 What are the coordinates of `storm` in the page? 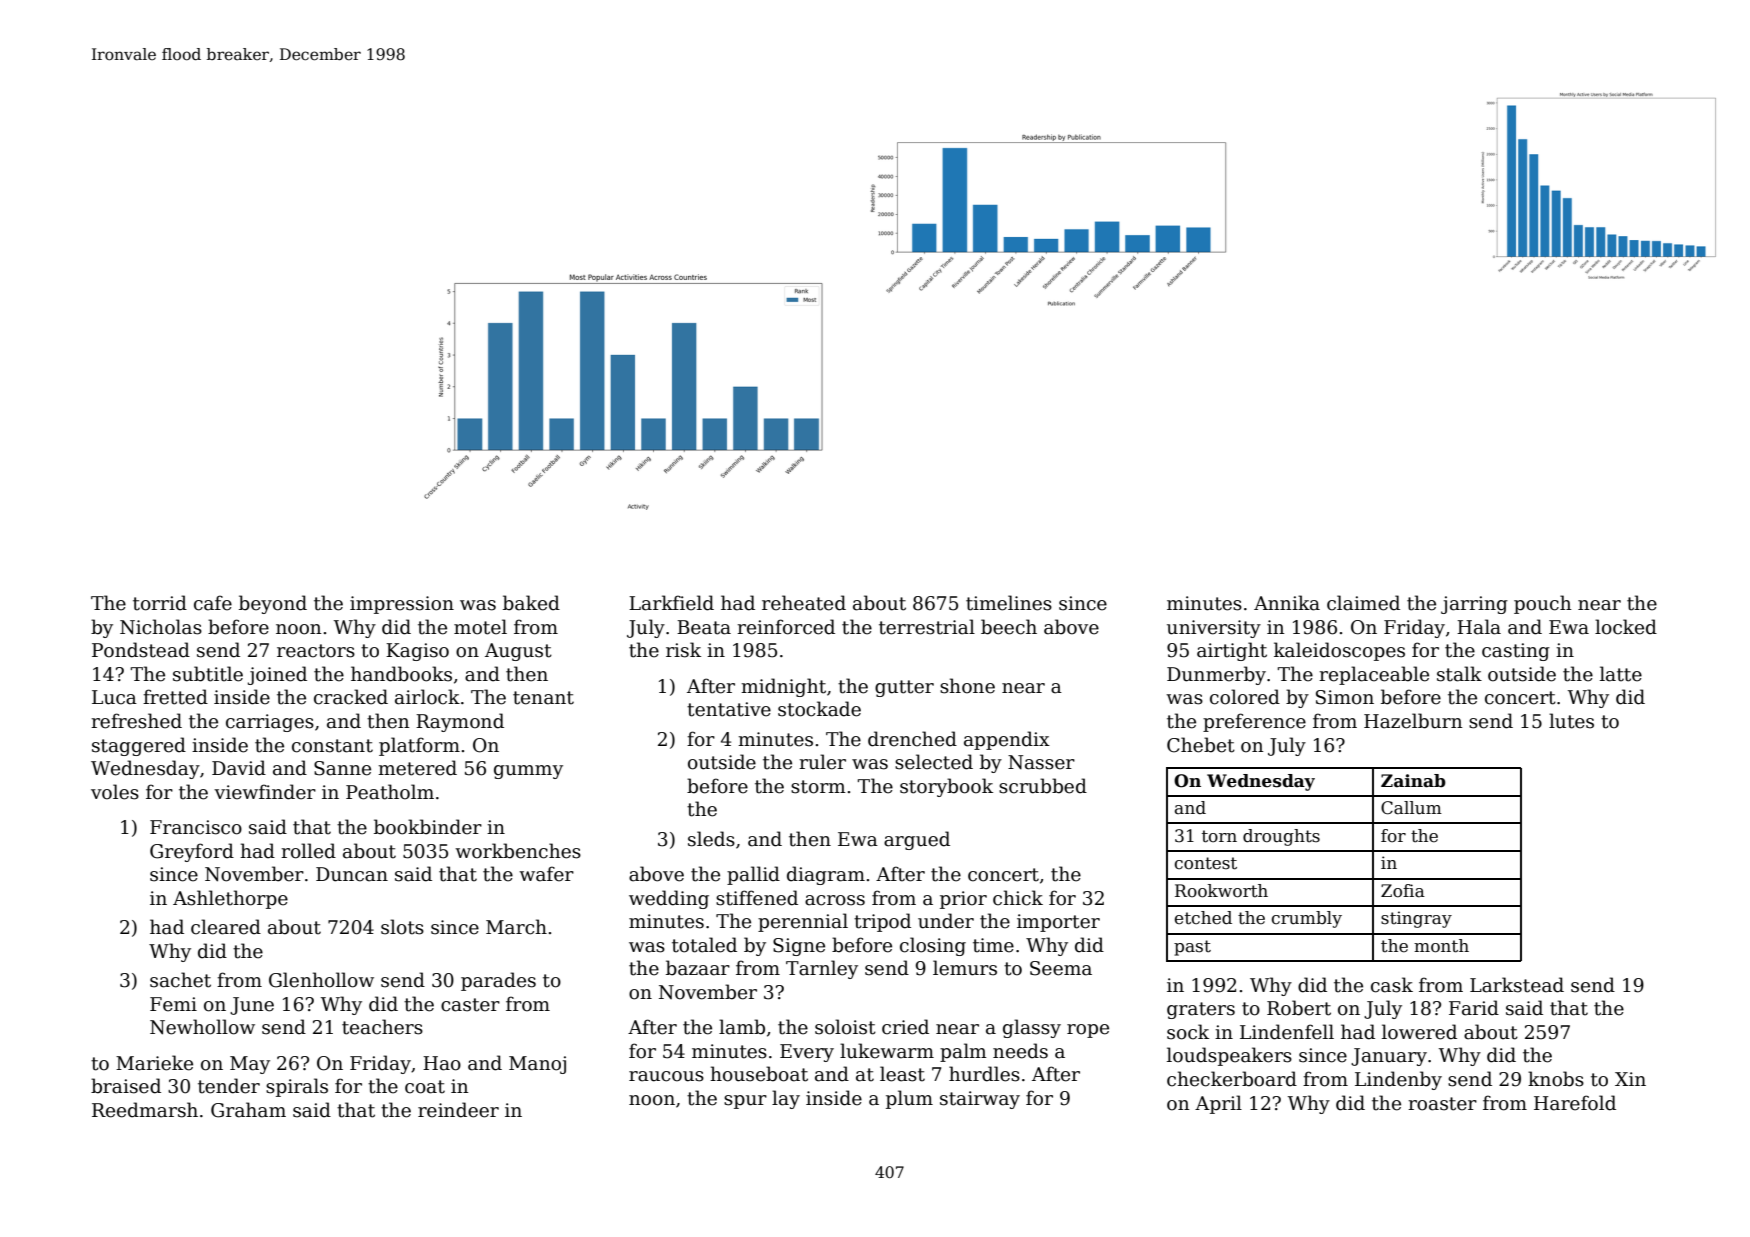 It's located at (818, 787).
